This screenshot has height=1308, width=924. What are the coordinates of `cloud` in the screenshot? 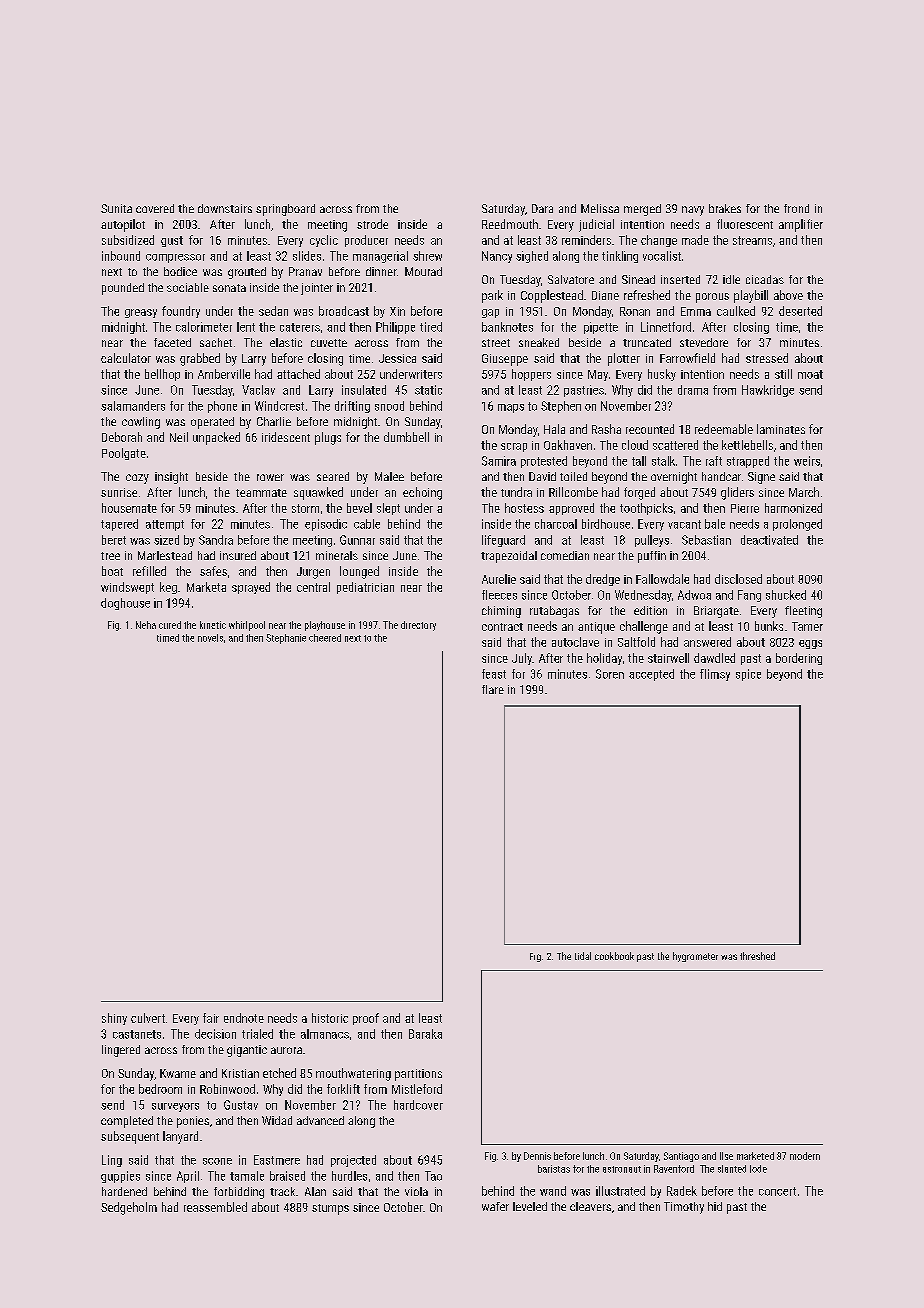 It's located at (635, 445).
